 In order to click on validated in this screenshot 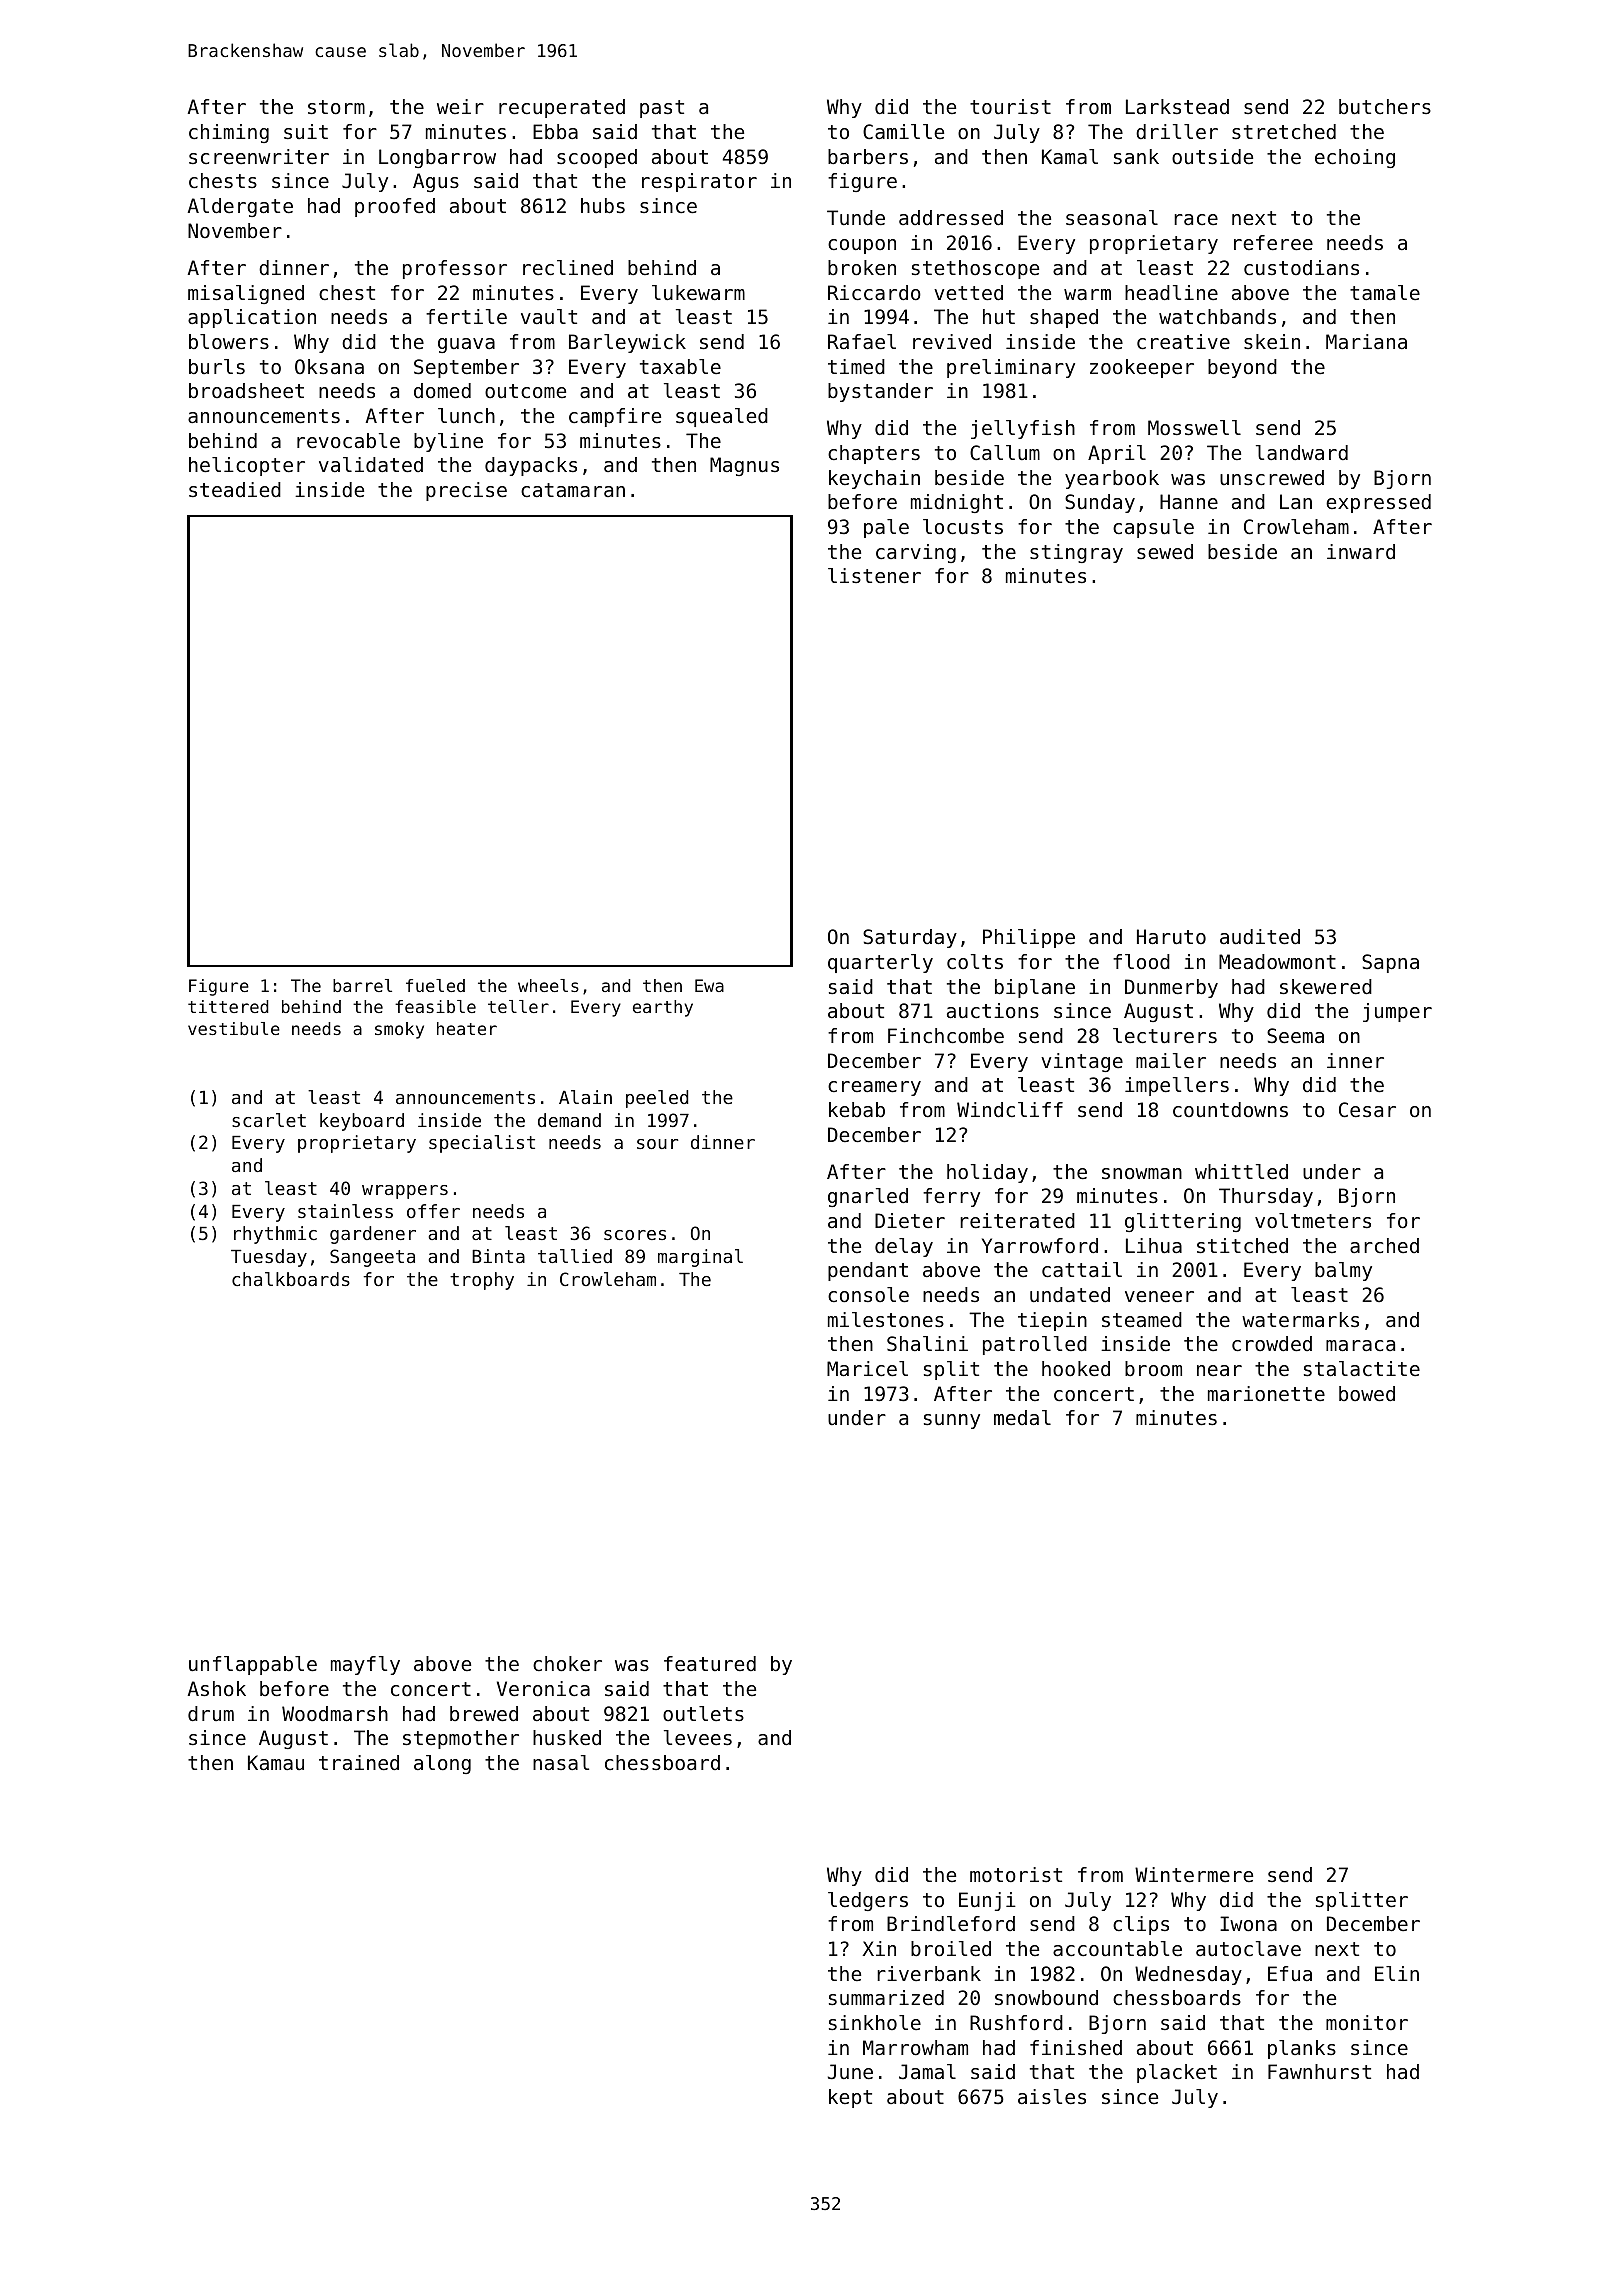, I will do `click(371, 465)`.
